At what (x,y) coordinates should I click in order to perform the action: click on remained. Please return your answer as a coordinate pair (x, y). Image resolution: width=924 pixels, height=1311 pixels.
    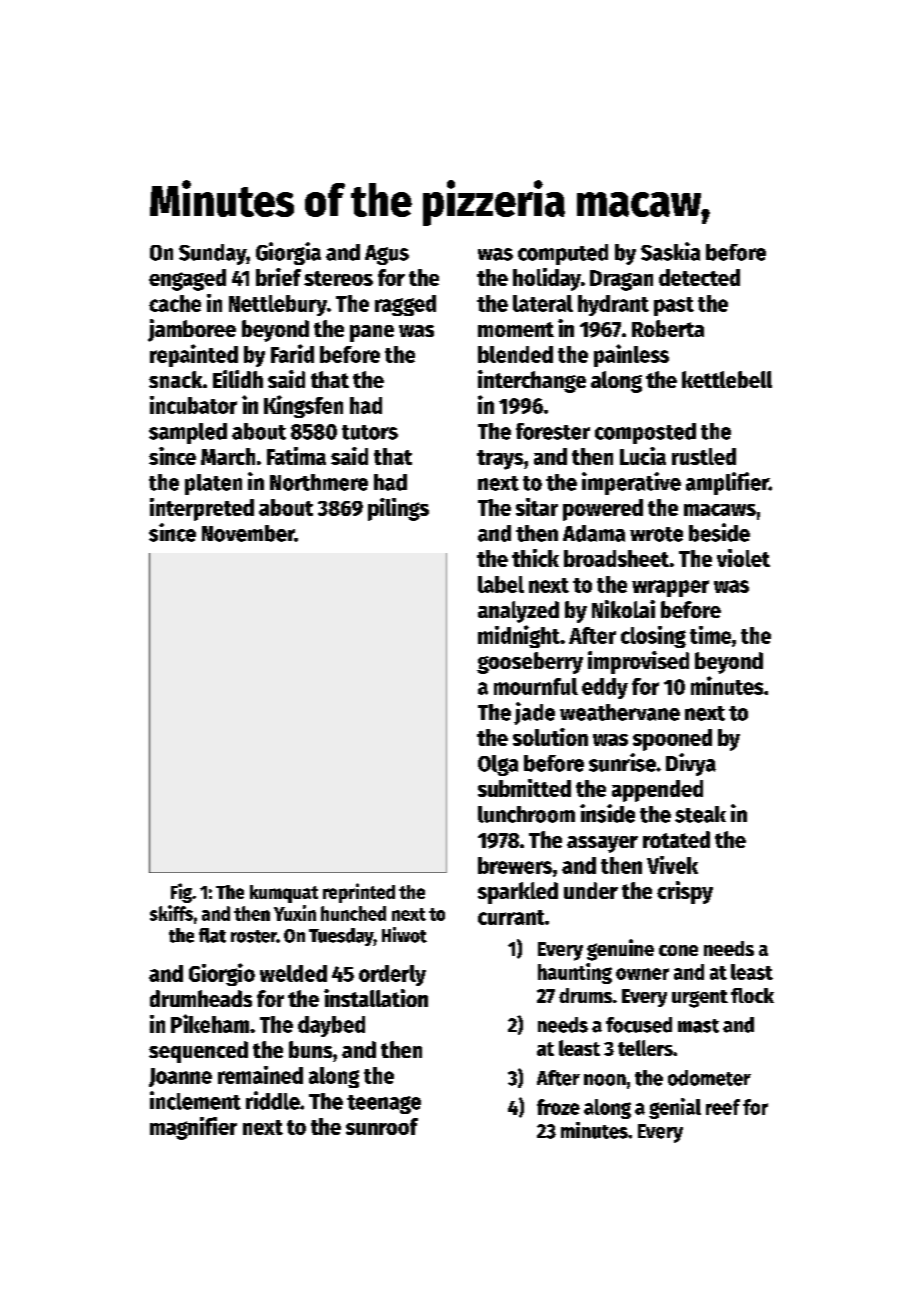
    Looking at the image, I should click on (260, 1075).
